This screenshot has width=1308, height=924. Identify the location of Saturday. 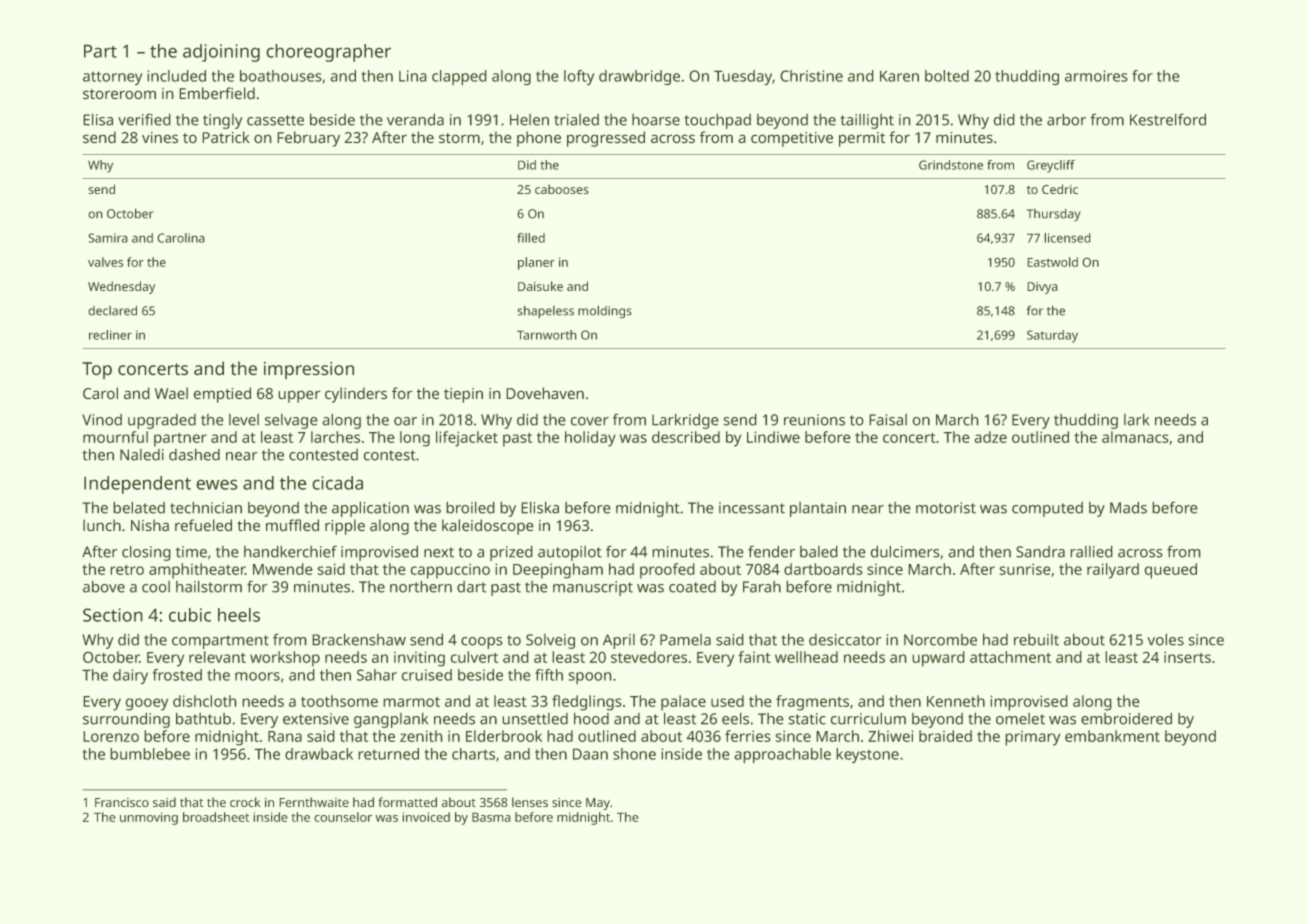
(1052, 336).
